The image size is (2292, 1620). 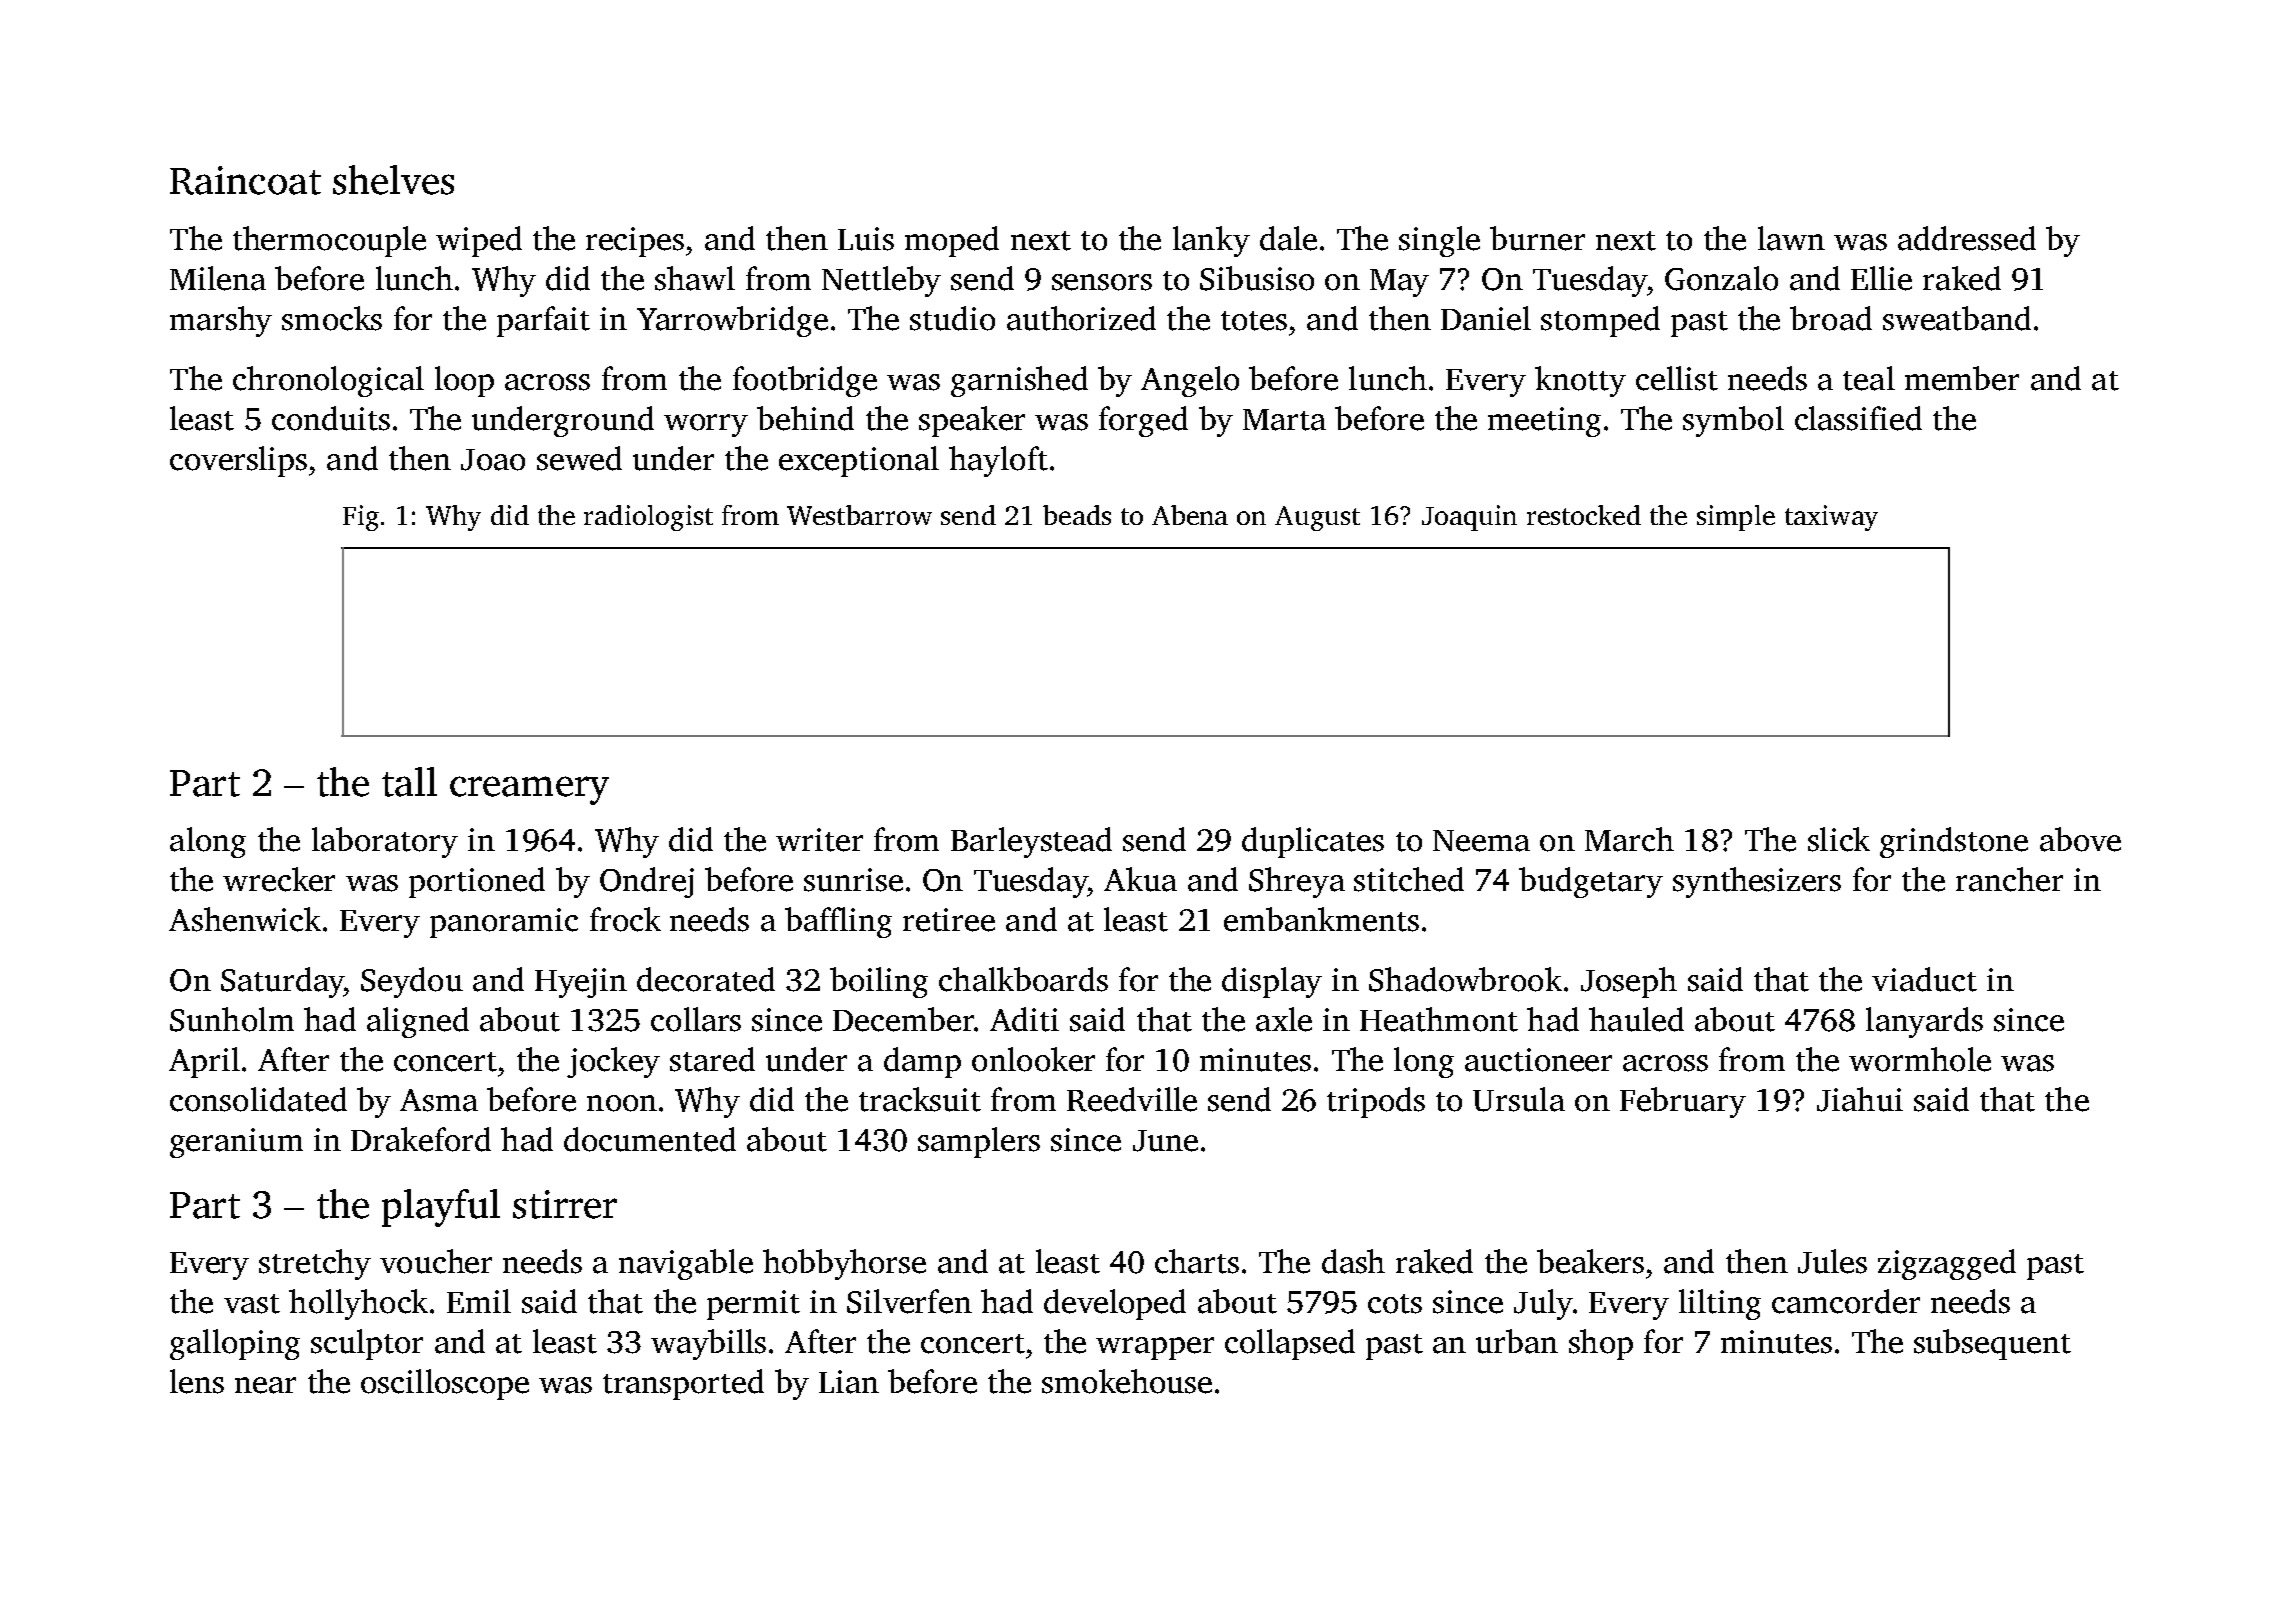 I want to click on Joaquin, so click(x=1469, y=518).
